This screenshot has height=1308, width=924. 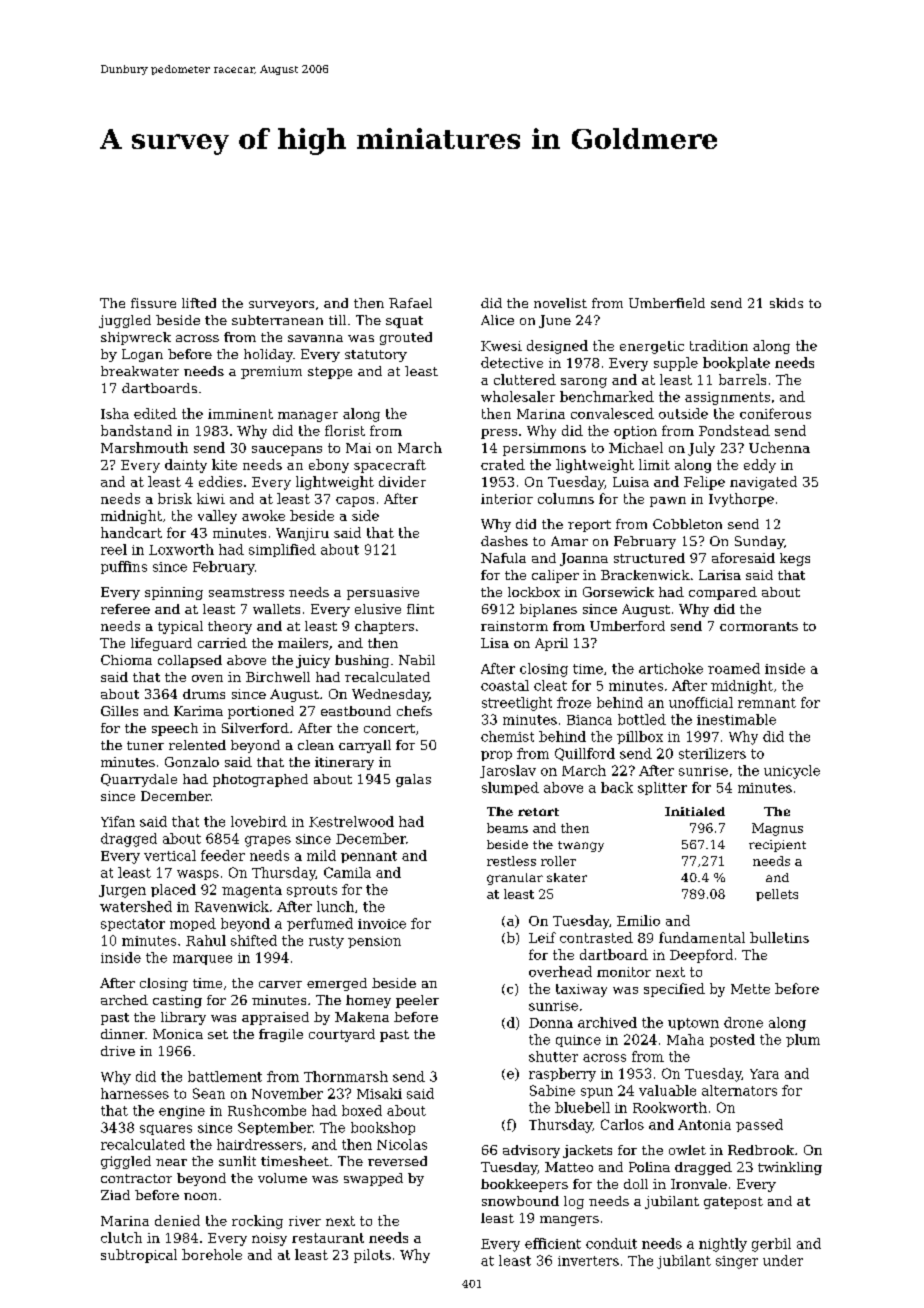 I want to click on subterranean, so click(x=277, y=320).
